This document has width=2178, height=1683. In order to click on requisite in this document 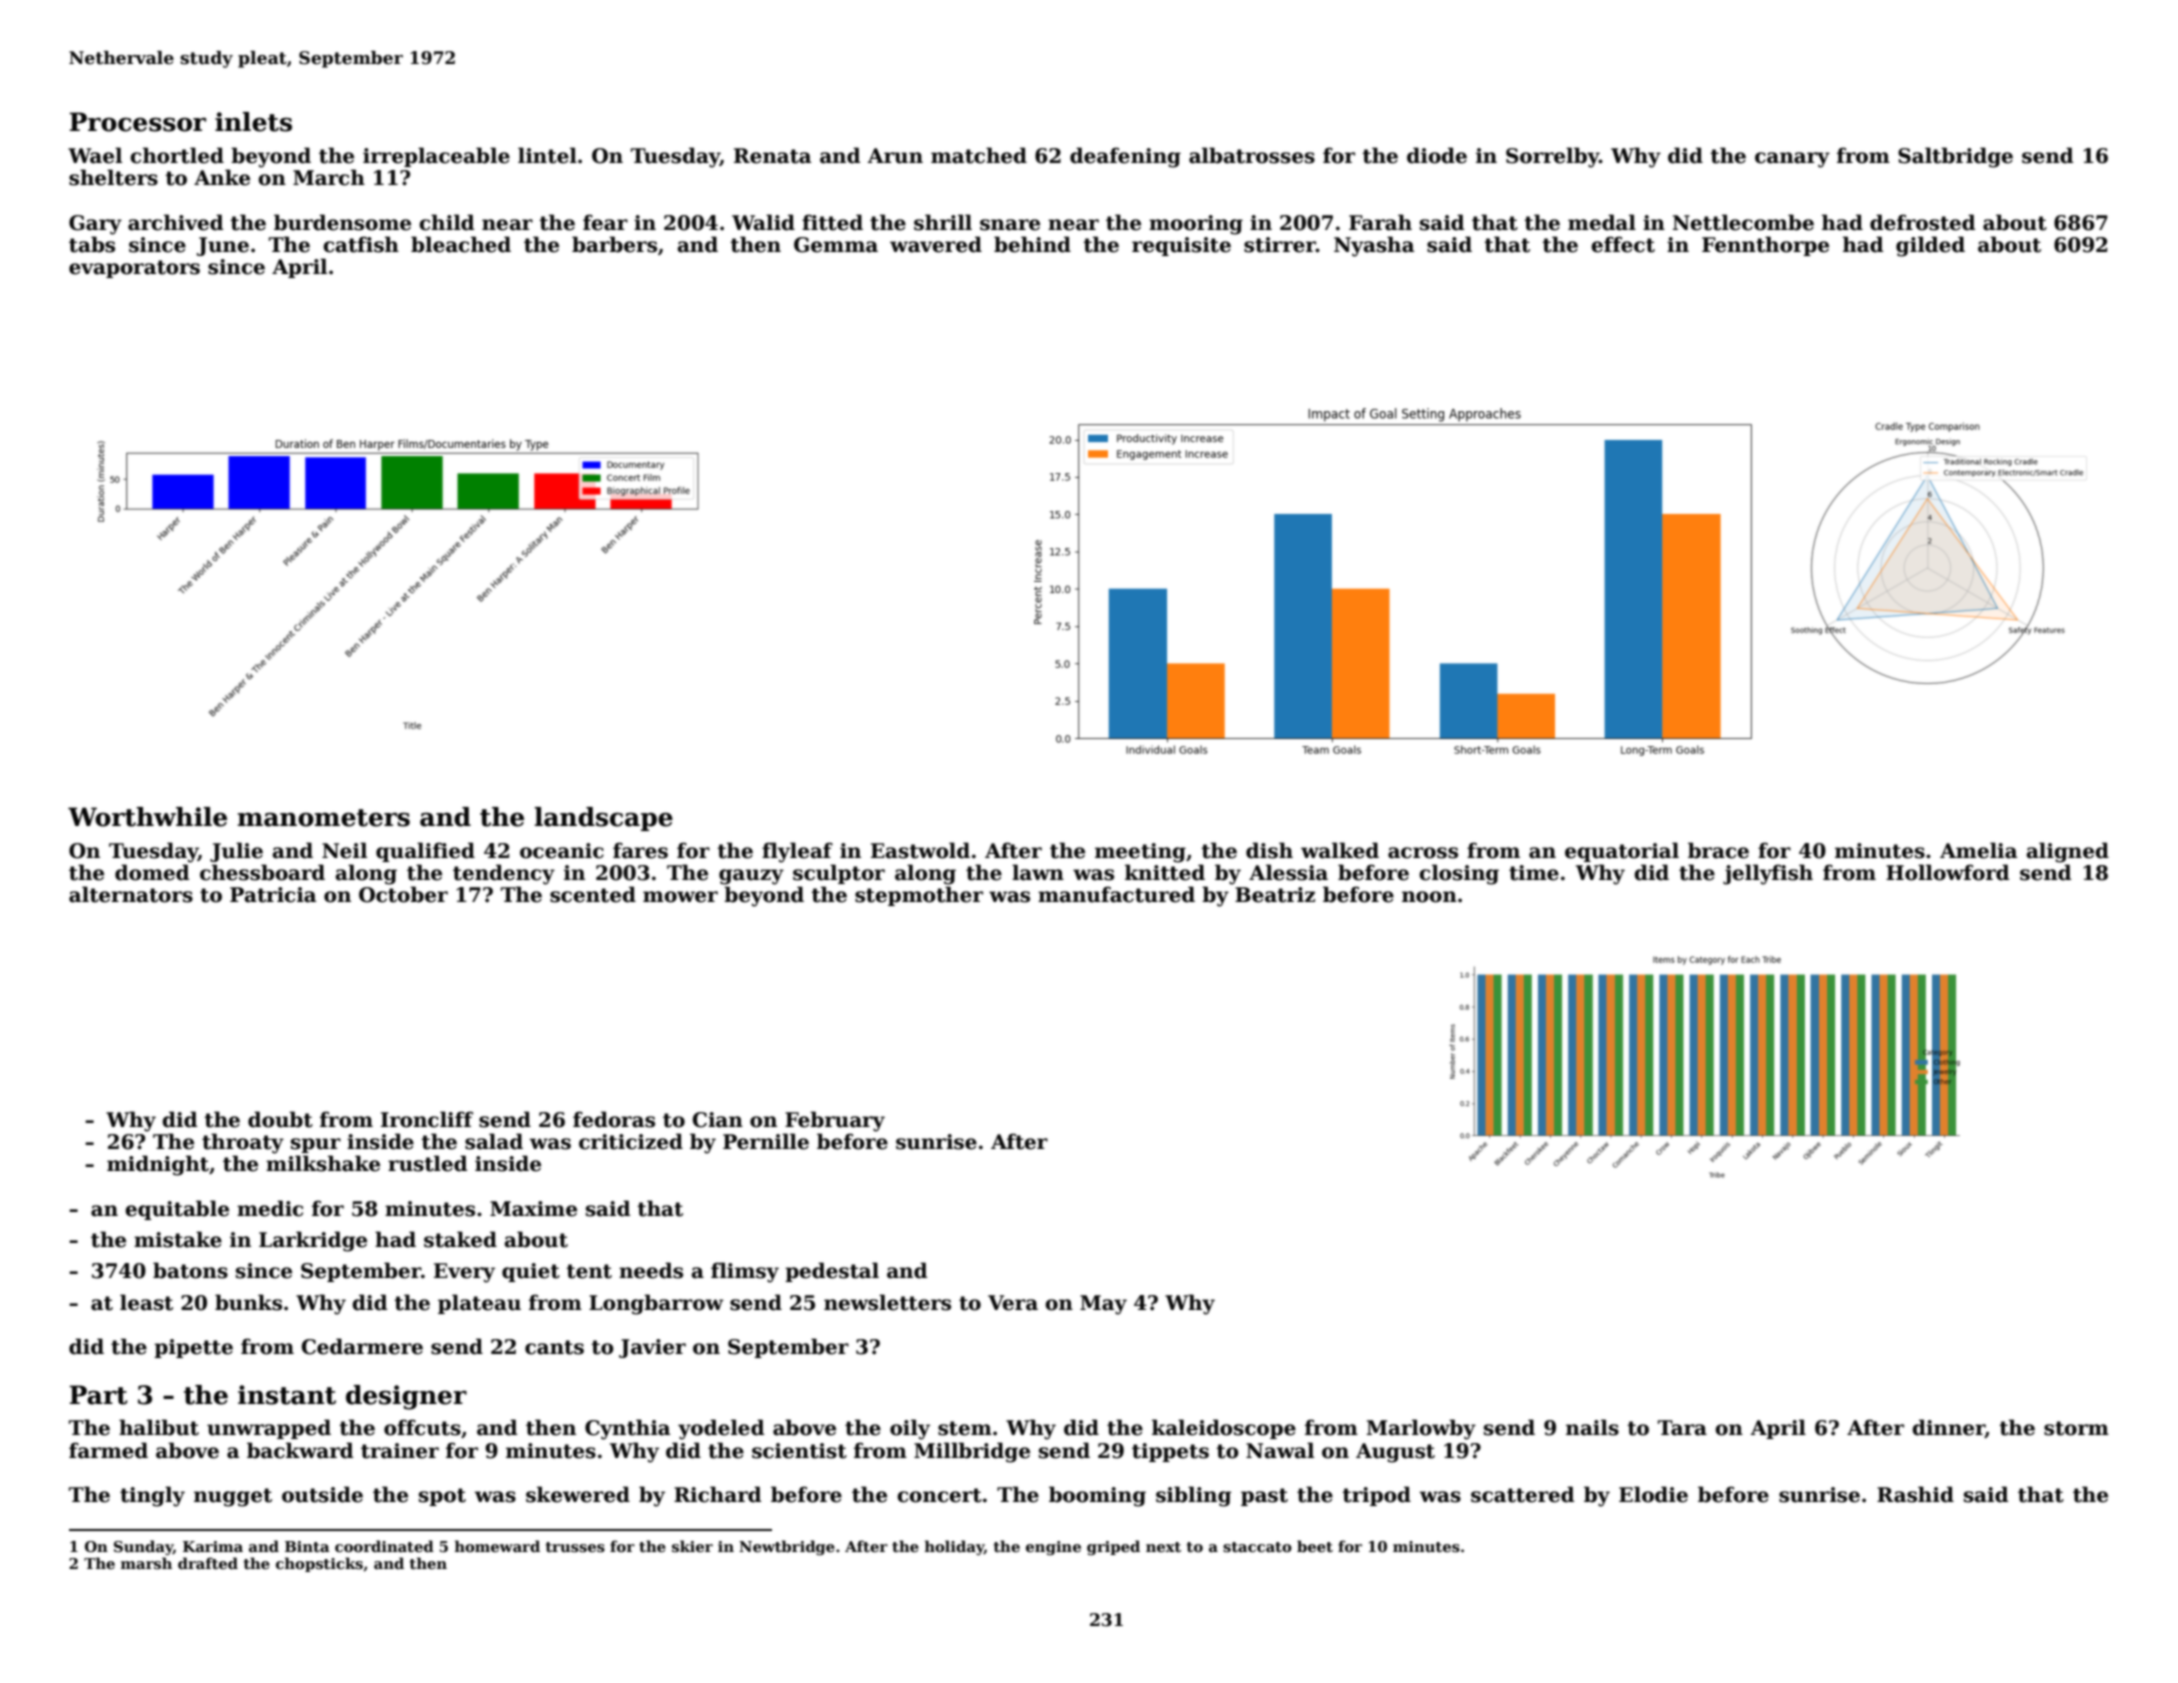, I will do `click(1181, 246)`.
